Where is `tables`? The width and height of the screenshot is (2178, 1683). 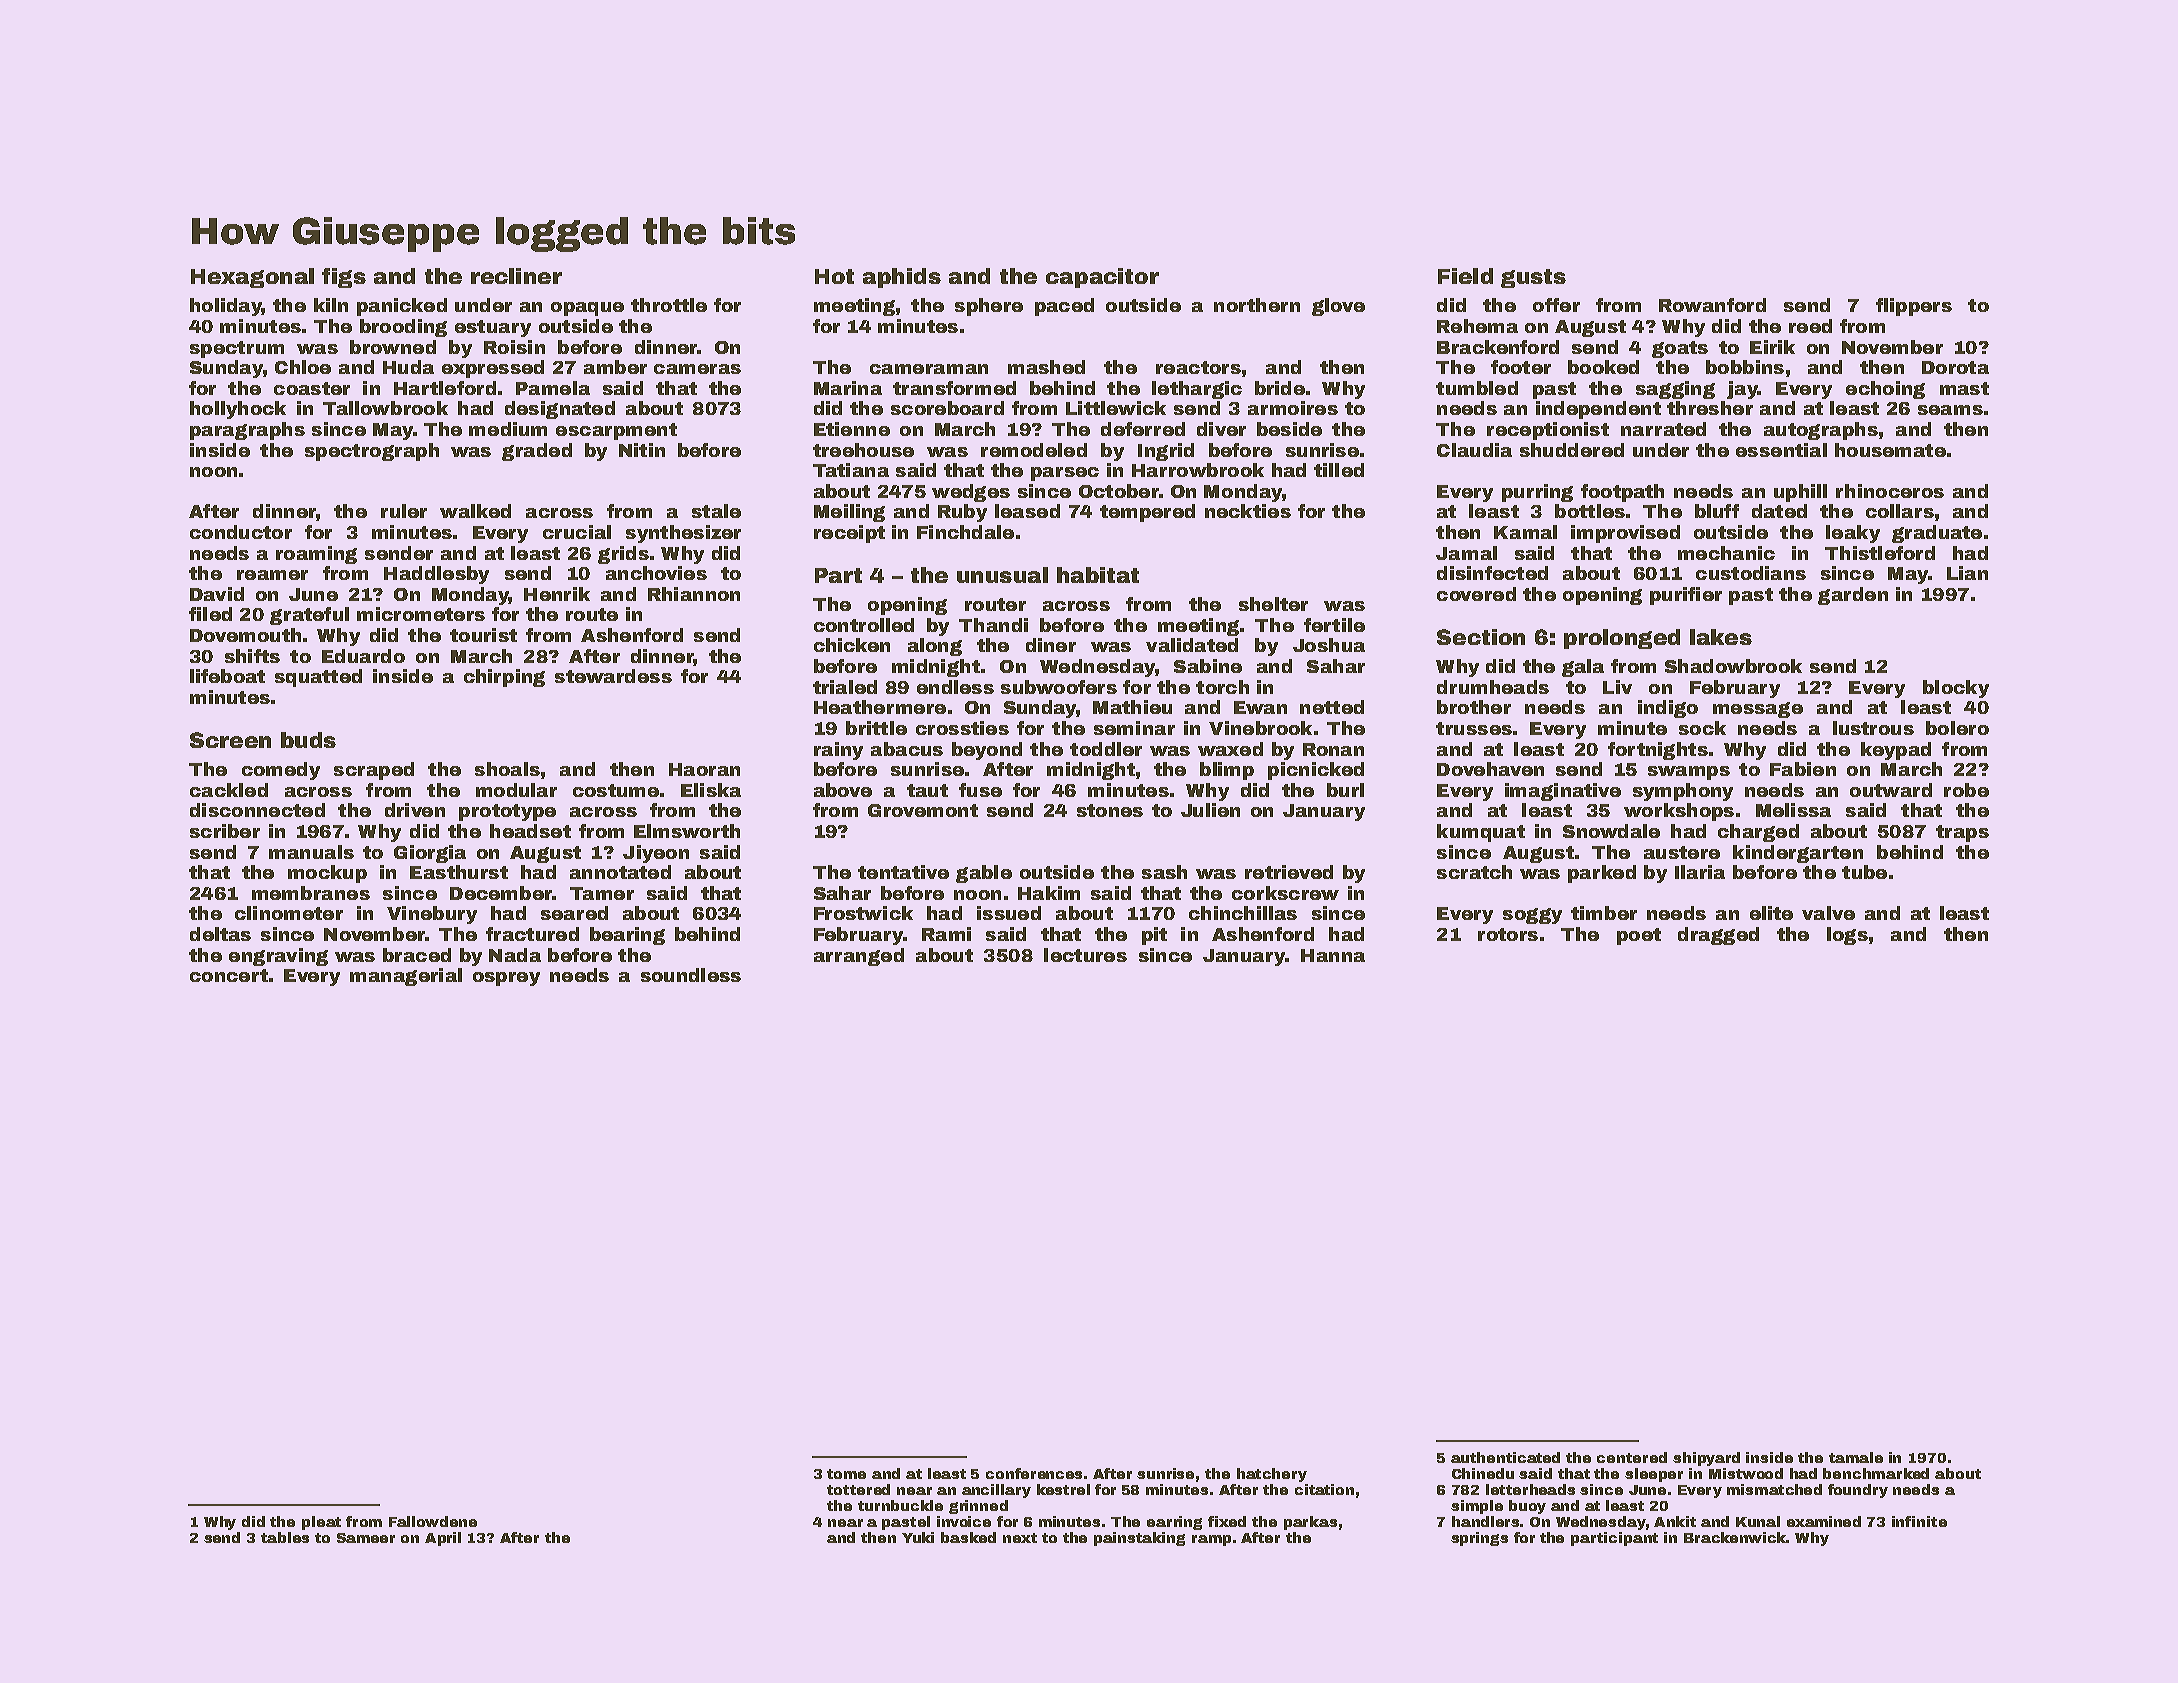 tables is located at coordinates (285, 1537).
